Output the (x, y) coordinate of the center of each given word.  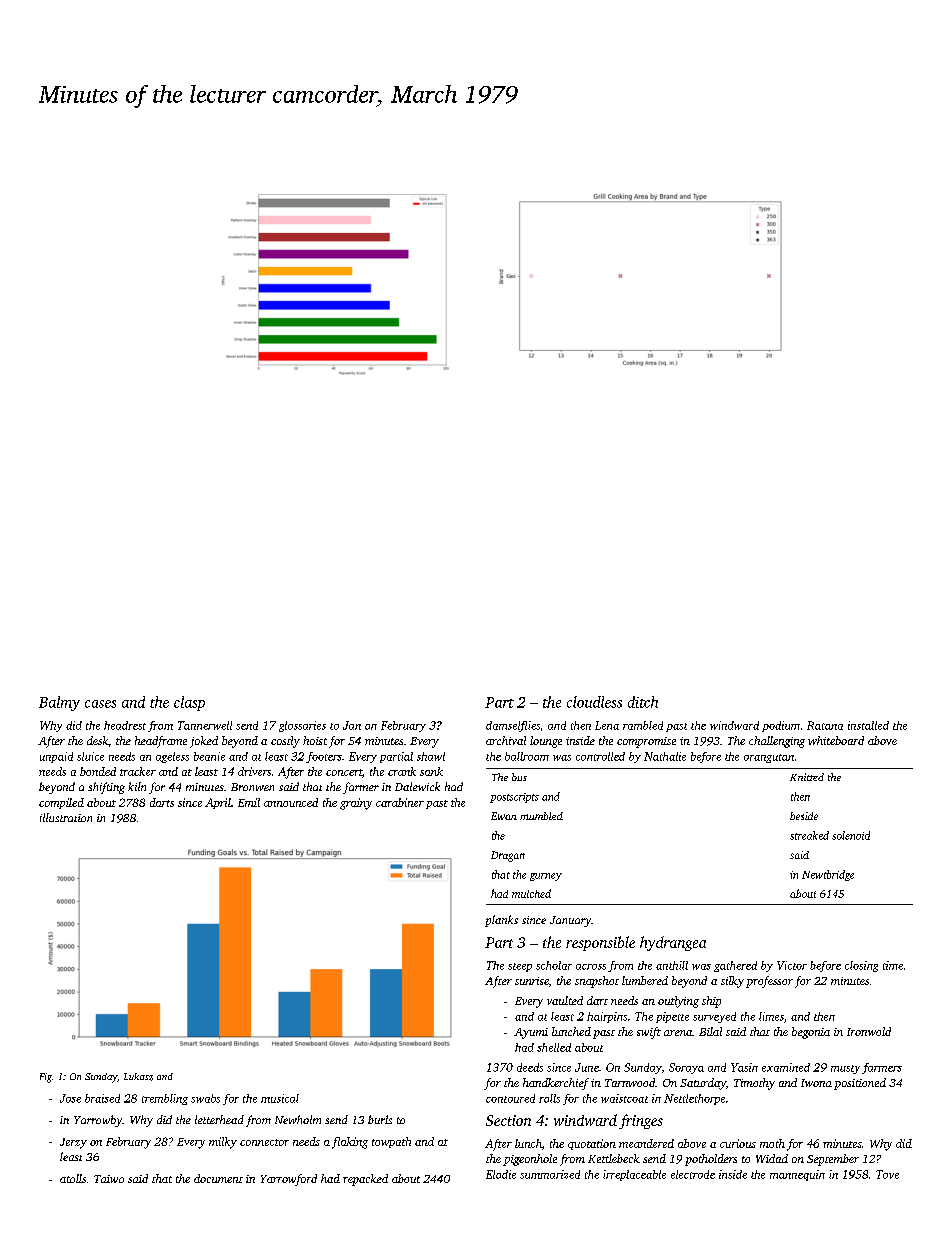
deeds (530, 1067)
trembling (165, 1099)
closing (861, 966)
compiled (61, 803)
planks (501, 921)
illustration (66, 817)
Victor (792, 965)
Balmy (59, 703)
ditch (643, 702)
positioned (860, 1084)
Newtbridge (828, 875)
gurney (546, 877)
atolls (73, 1178)
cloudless (594, 702)
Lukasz (138, 1077)
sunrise (532, 981)
